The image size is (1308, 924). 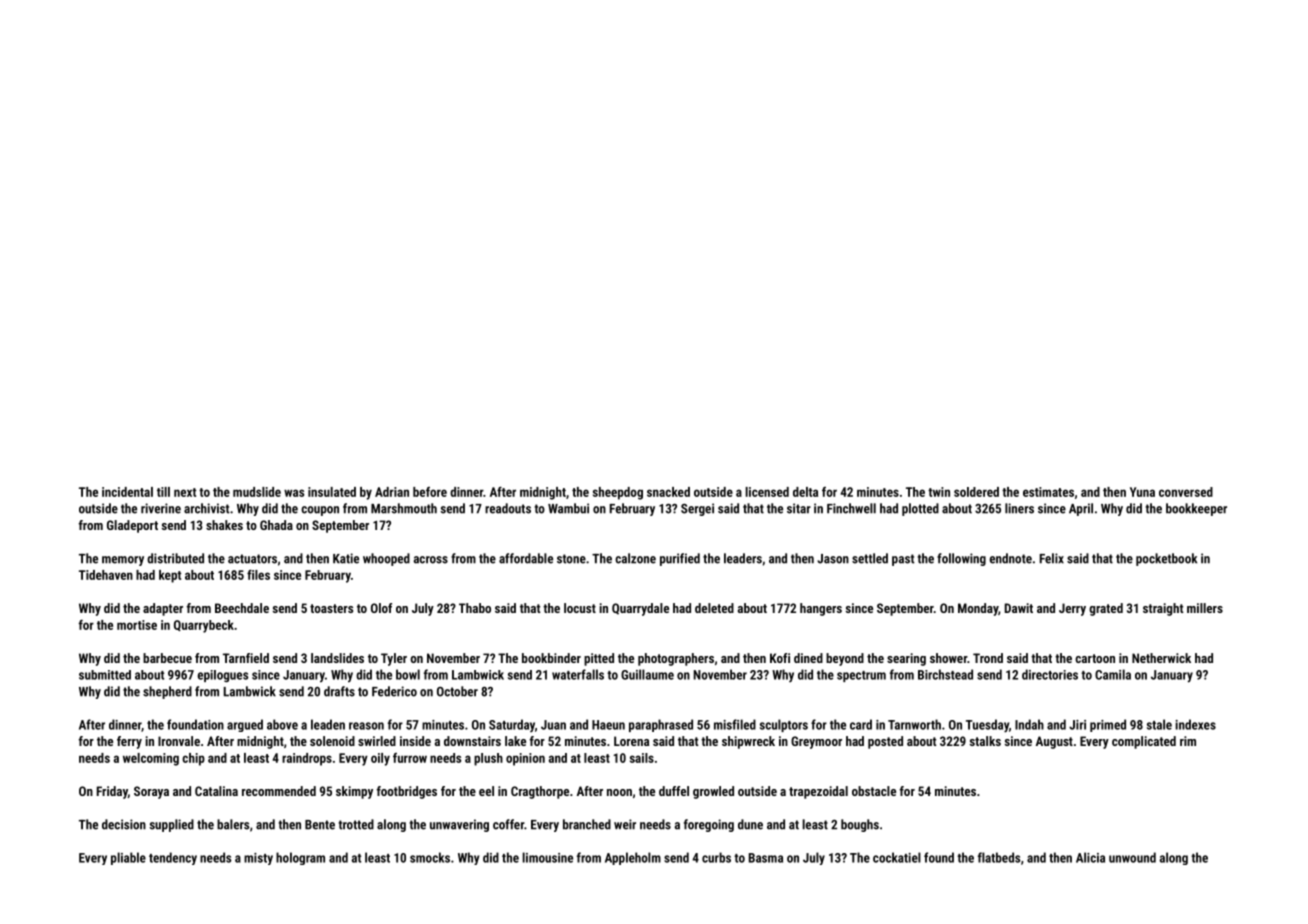 What do you see at coordinates (808, 658) in the screenshot?
I see `dined` at bounding box center [808, 658].
